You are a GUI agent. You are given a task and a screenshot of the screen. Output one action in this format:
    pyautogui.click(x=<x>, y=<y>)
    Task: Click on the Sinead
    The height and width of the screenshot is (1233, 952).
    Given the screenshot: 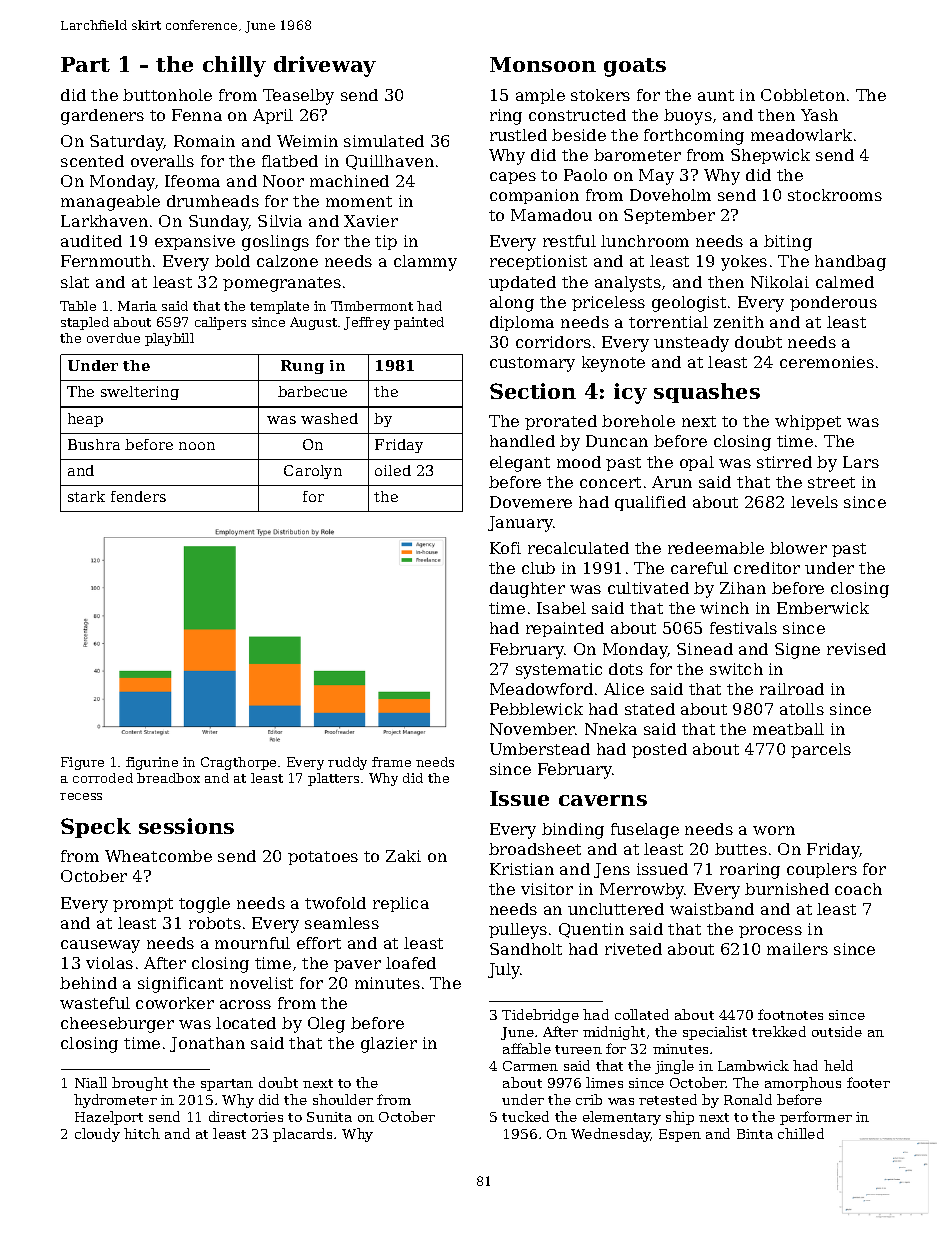 What is the action you would take?
    pyautogui.click(x=705, y=649)
